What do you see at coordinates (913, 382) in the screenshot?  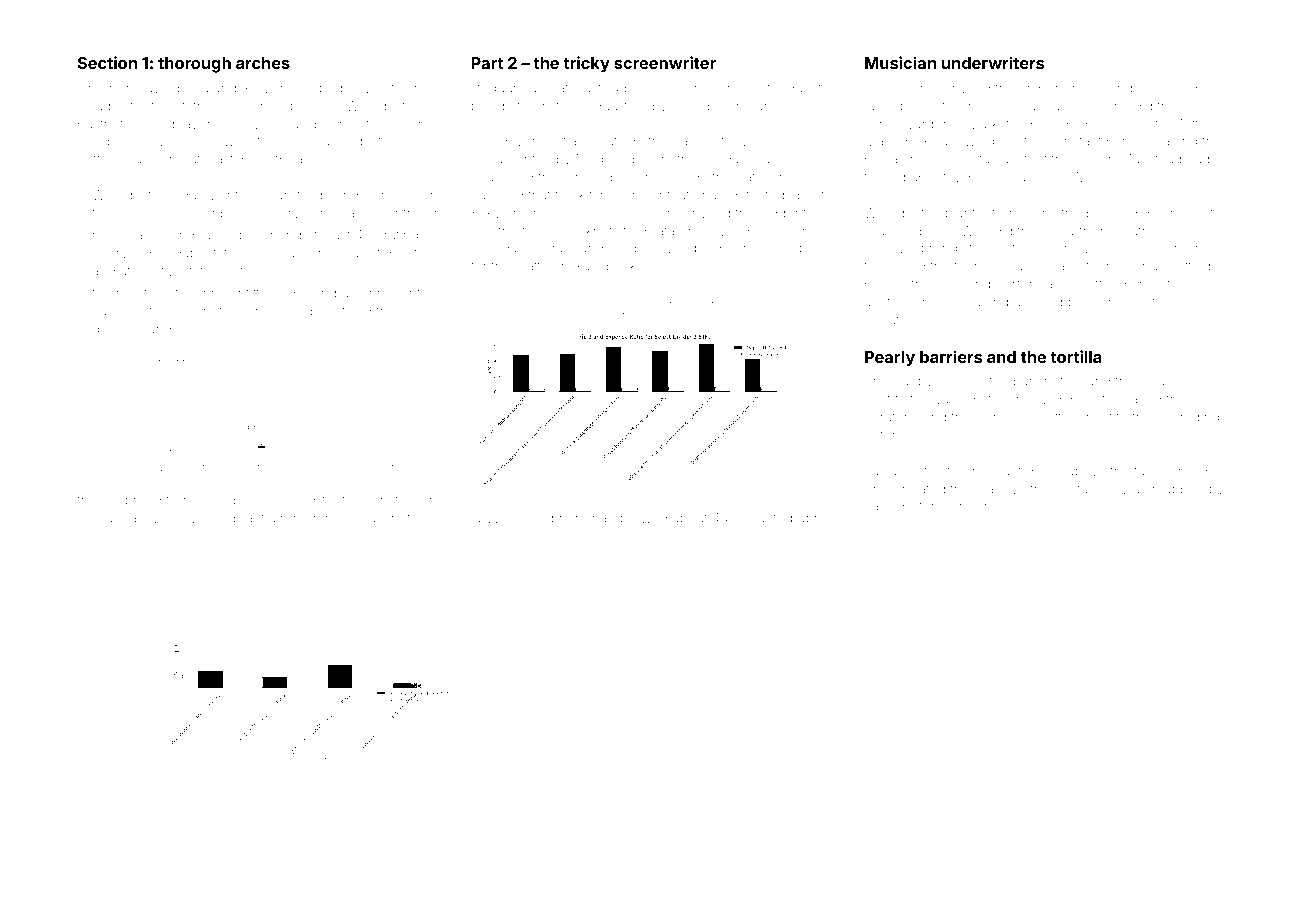 I see `cubby` at bounding box center [913, 382].
